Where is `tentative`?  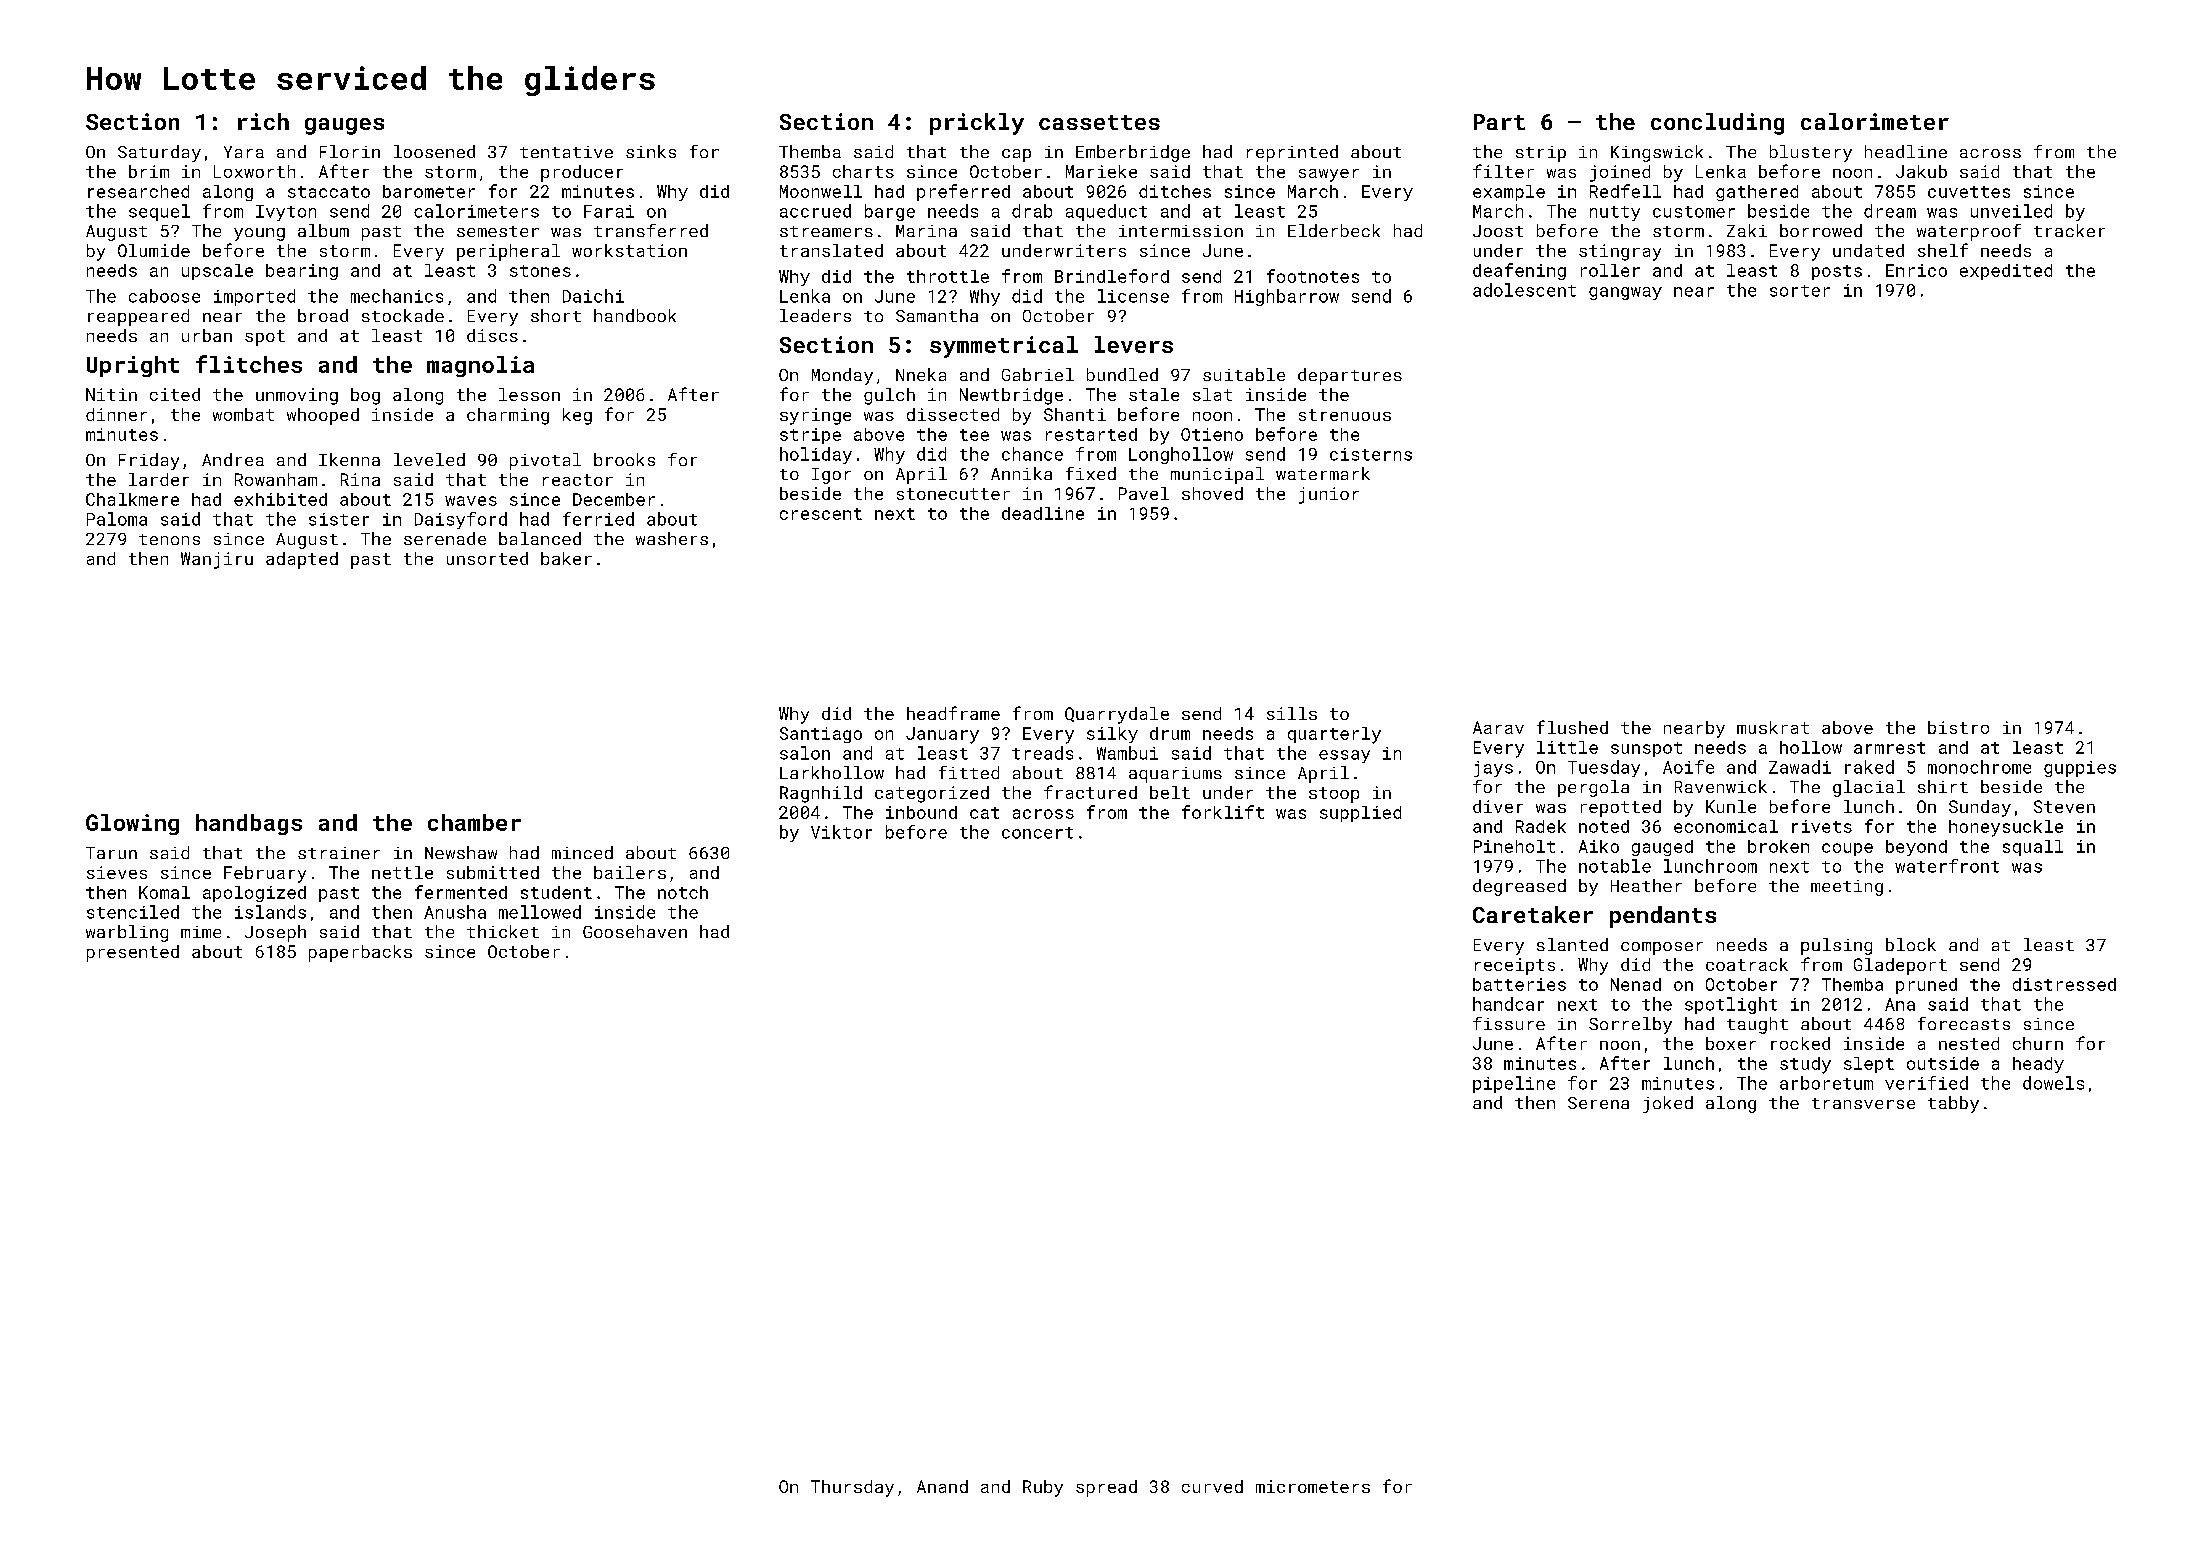 tentative is located at coordinates (566, 152).
